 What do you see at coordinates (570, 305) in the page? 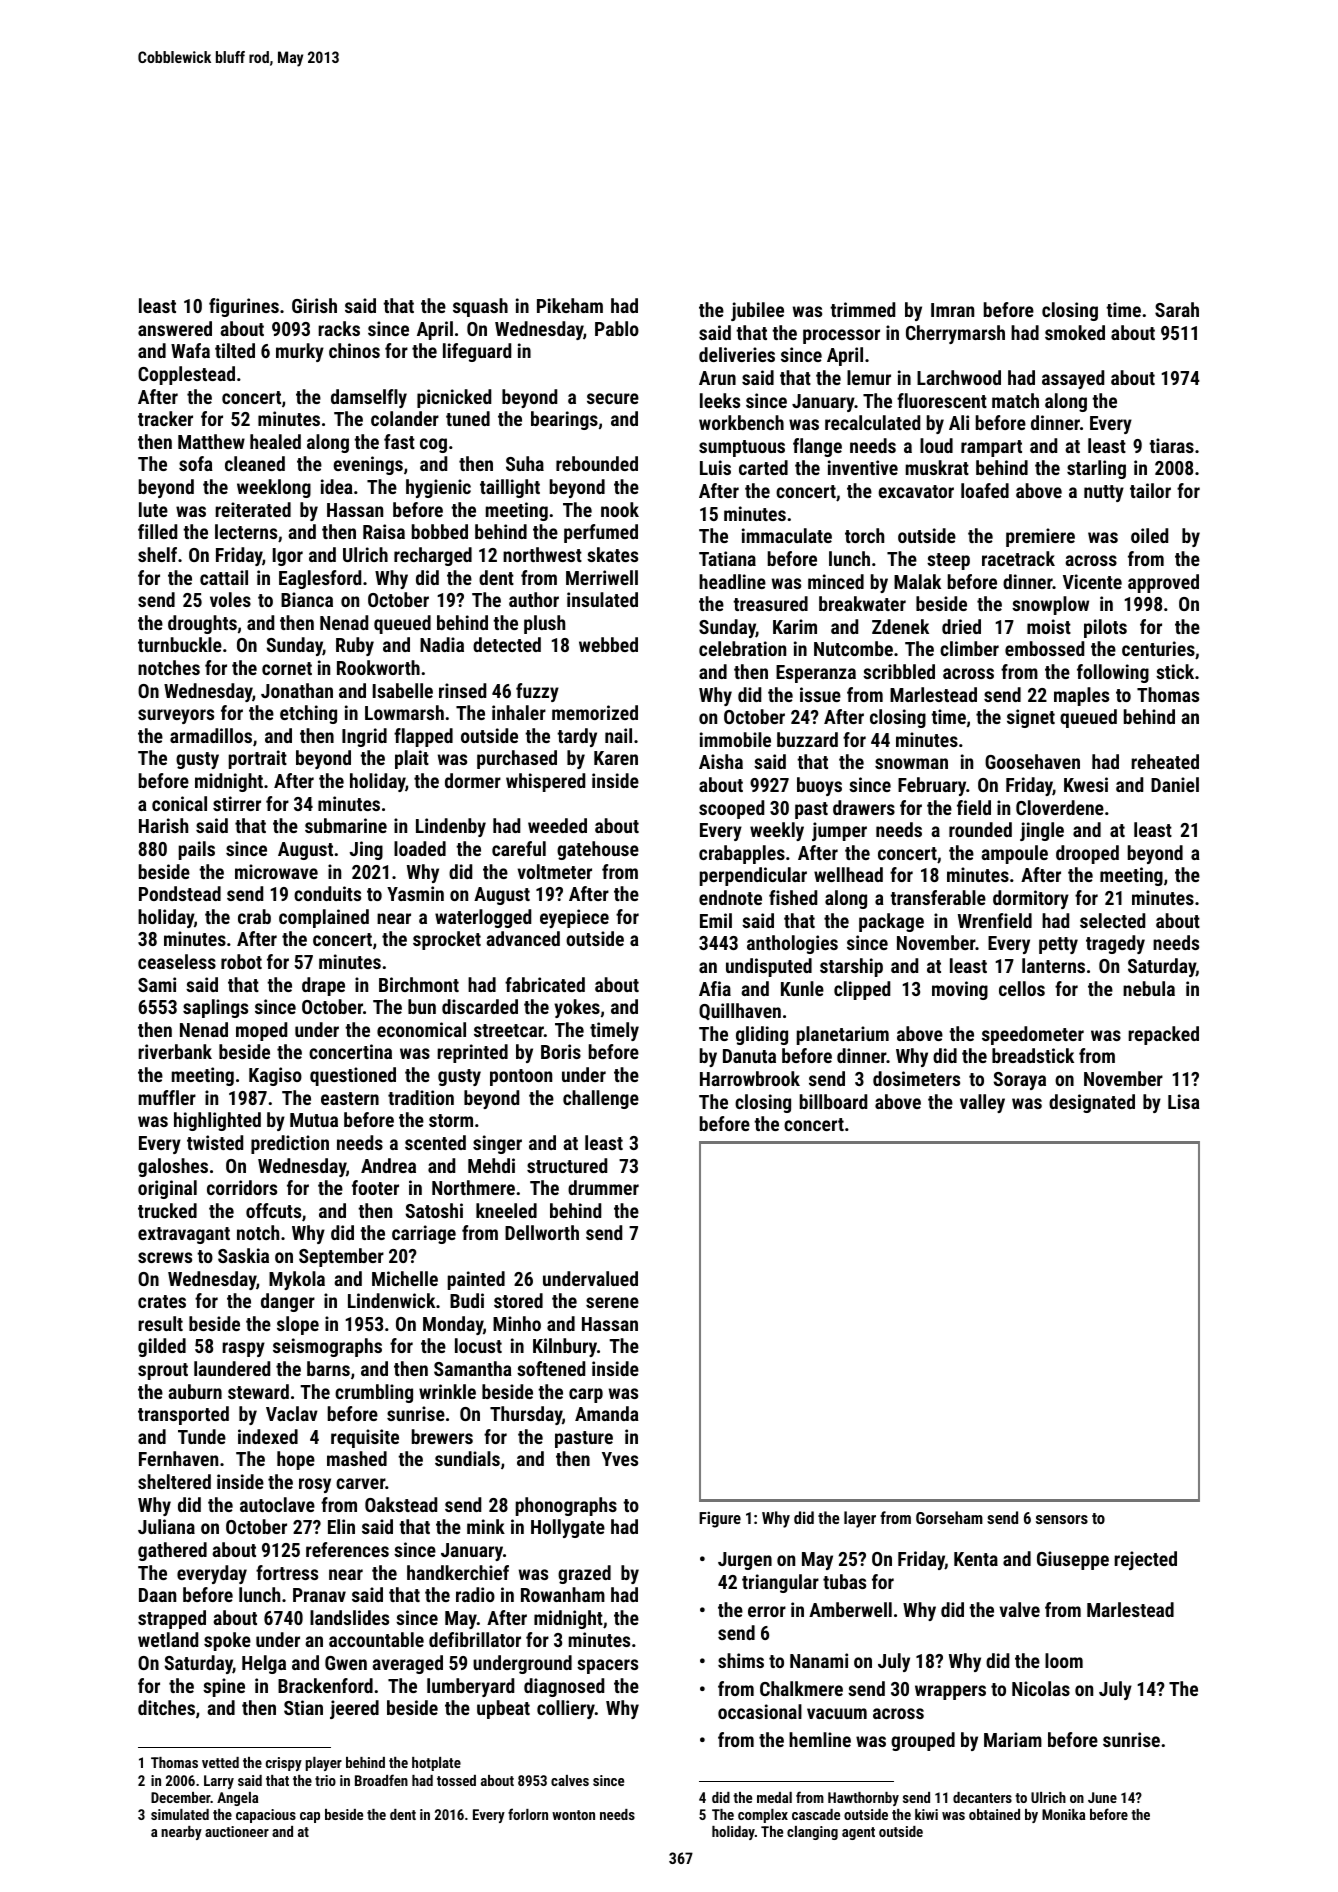
I see `Pikeham` at bounding box center [570, 305].
